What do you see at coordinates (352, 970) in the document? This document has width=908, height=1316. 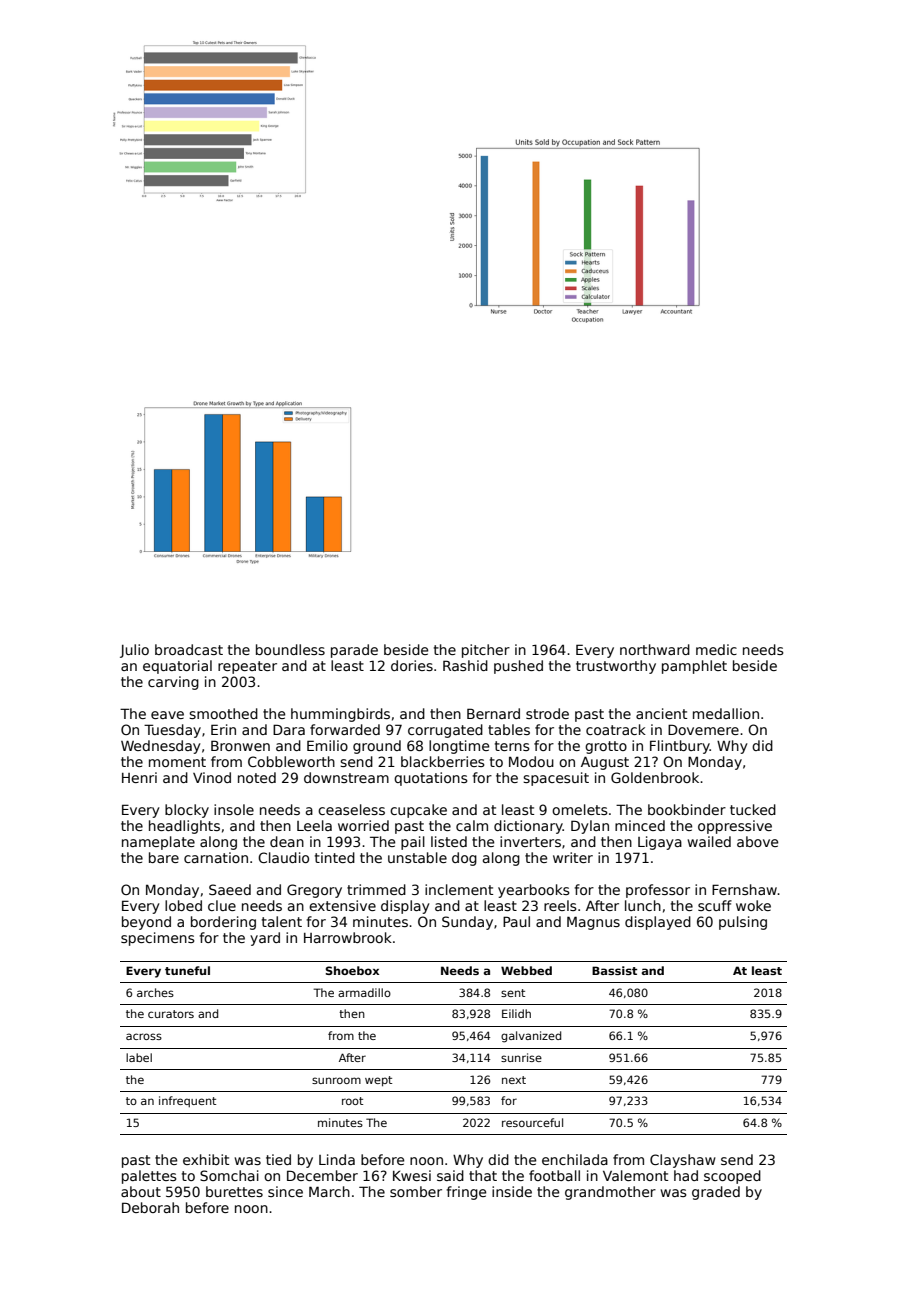 I see `Shoebox` at bounding box center [352, 970].
